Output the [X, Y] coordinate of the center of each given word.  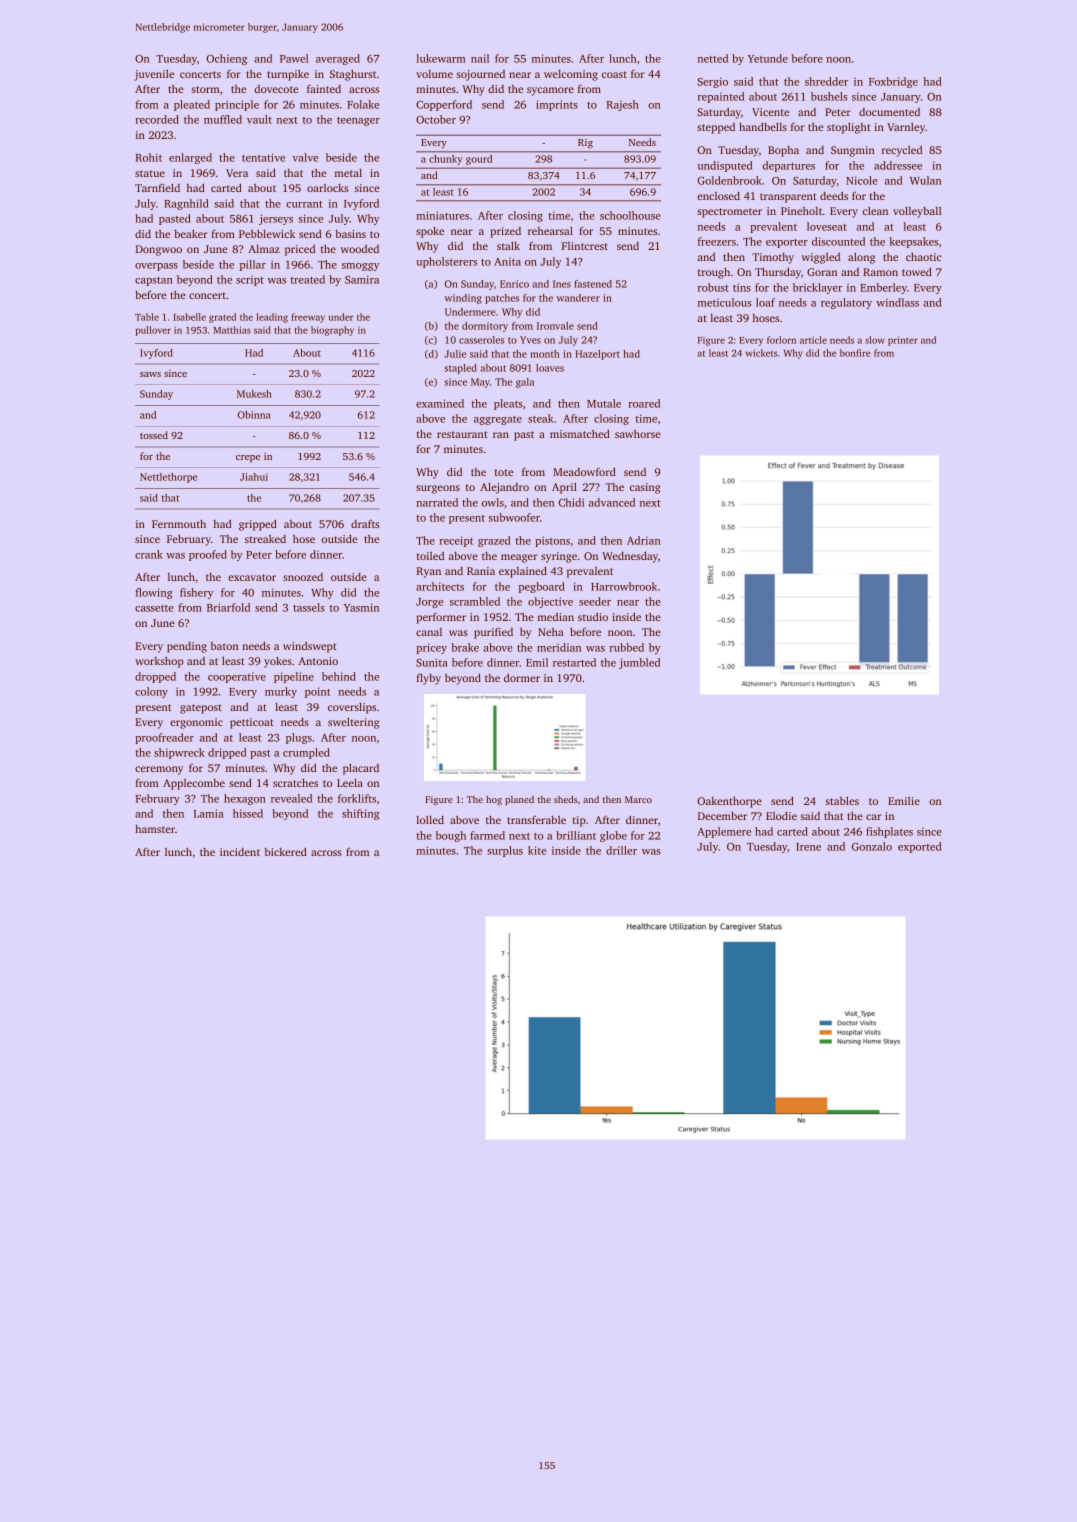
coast [614, 74]
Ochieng [226, 59]
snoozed [303, 577]
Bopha [783, 151]
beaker [191, 233]
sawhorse [638, 434]
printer [903, 341]
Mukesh [254, 394]
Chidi [571, 502]
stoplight [849, 128]
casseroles [481, 340]
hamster [155, 829]
